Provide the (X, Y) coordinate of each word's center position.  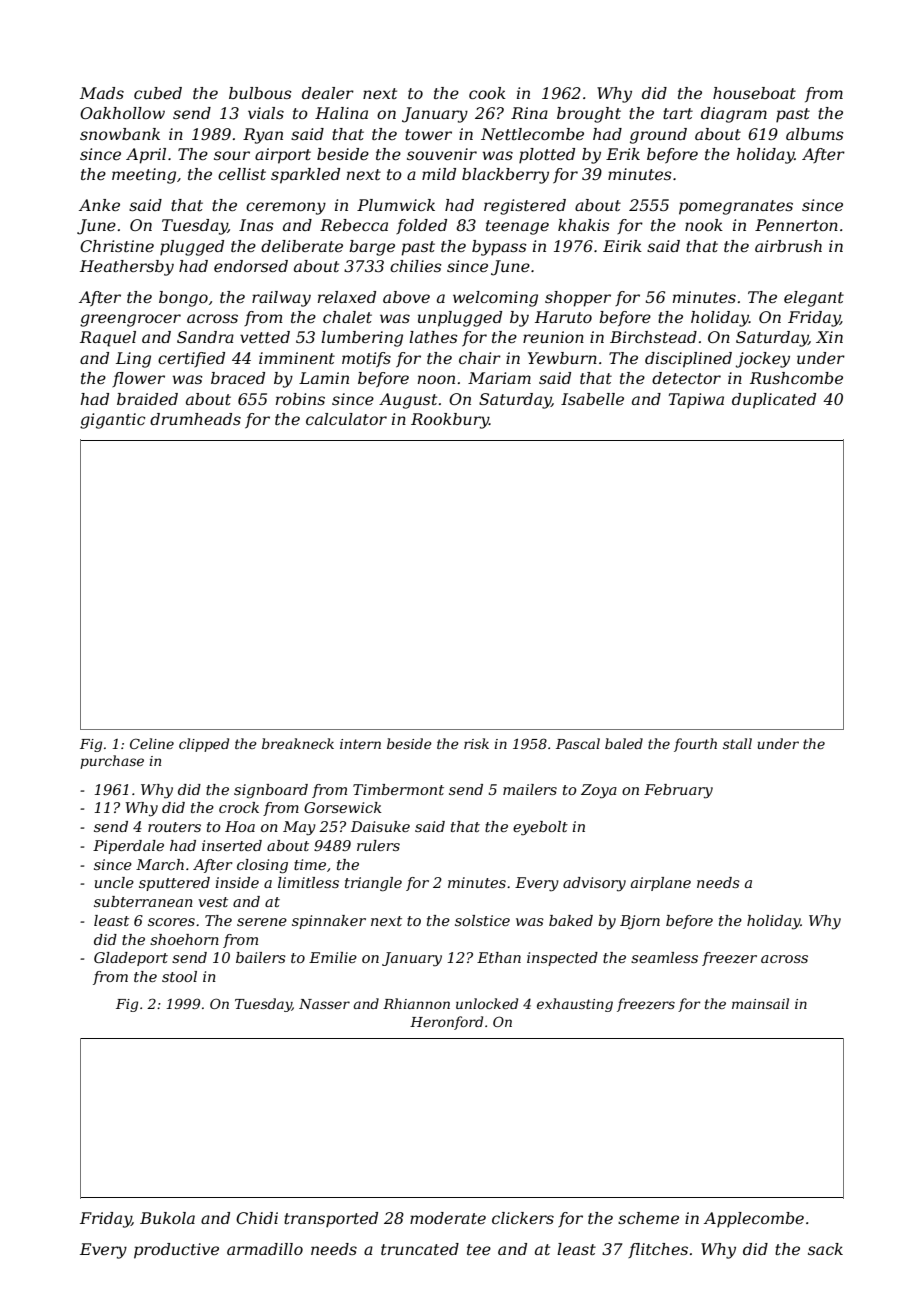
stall (737, 743)
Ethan (499, 957)
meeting (144, 176)
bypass (499, 248)
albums (815, 134)
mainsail (760, 1003)
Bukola (167, 1218)
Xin (829, 337)
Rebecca (354, 225)
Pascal (578, 743)
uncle (114, 882)
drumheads (195, 419)
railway (281, 299)
